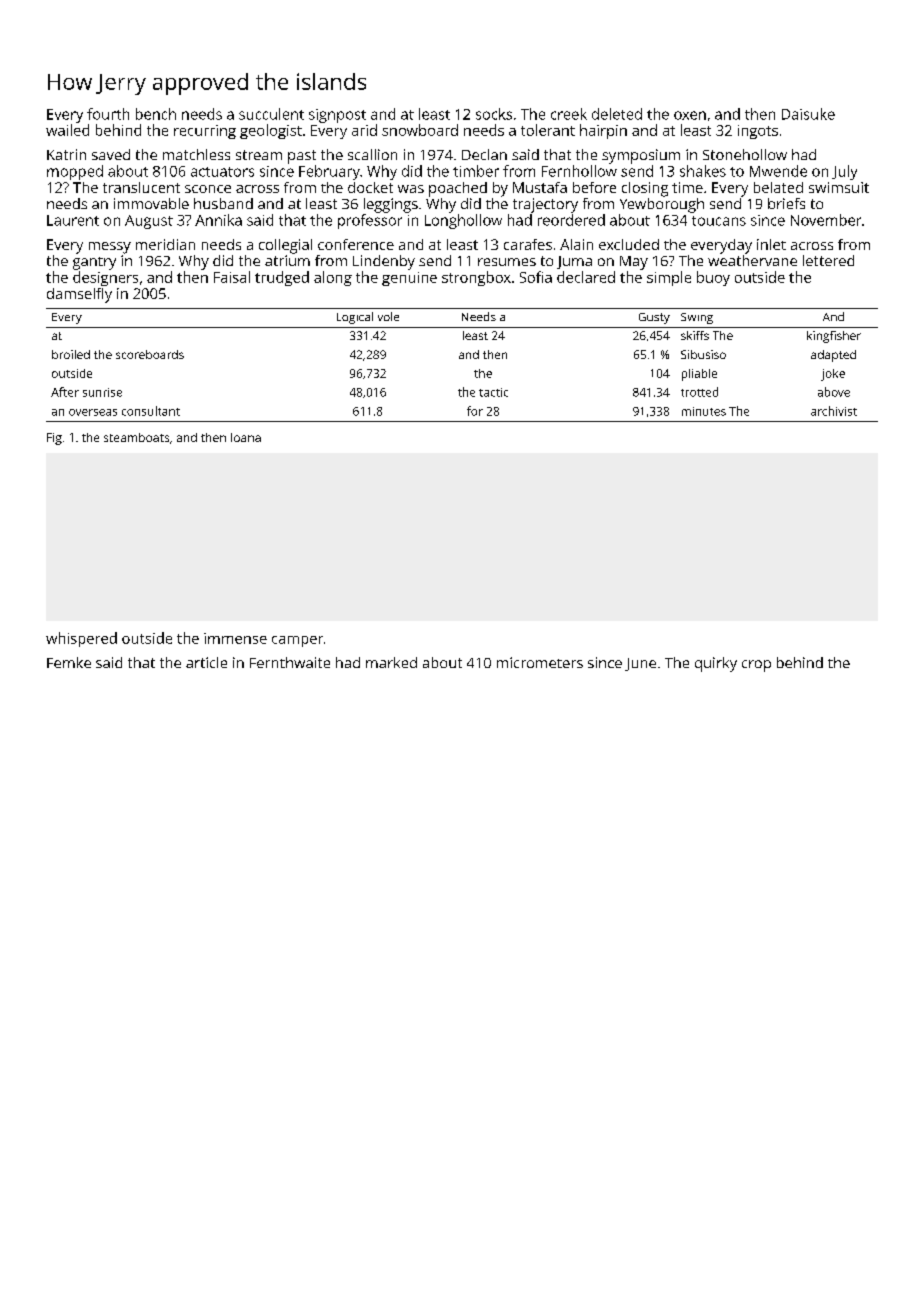 This screenshot has width=924, height=1314. What do you see at coordinates (356, 244) in the screenshot?
I see `conference` at bounding box center [356, 244].
